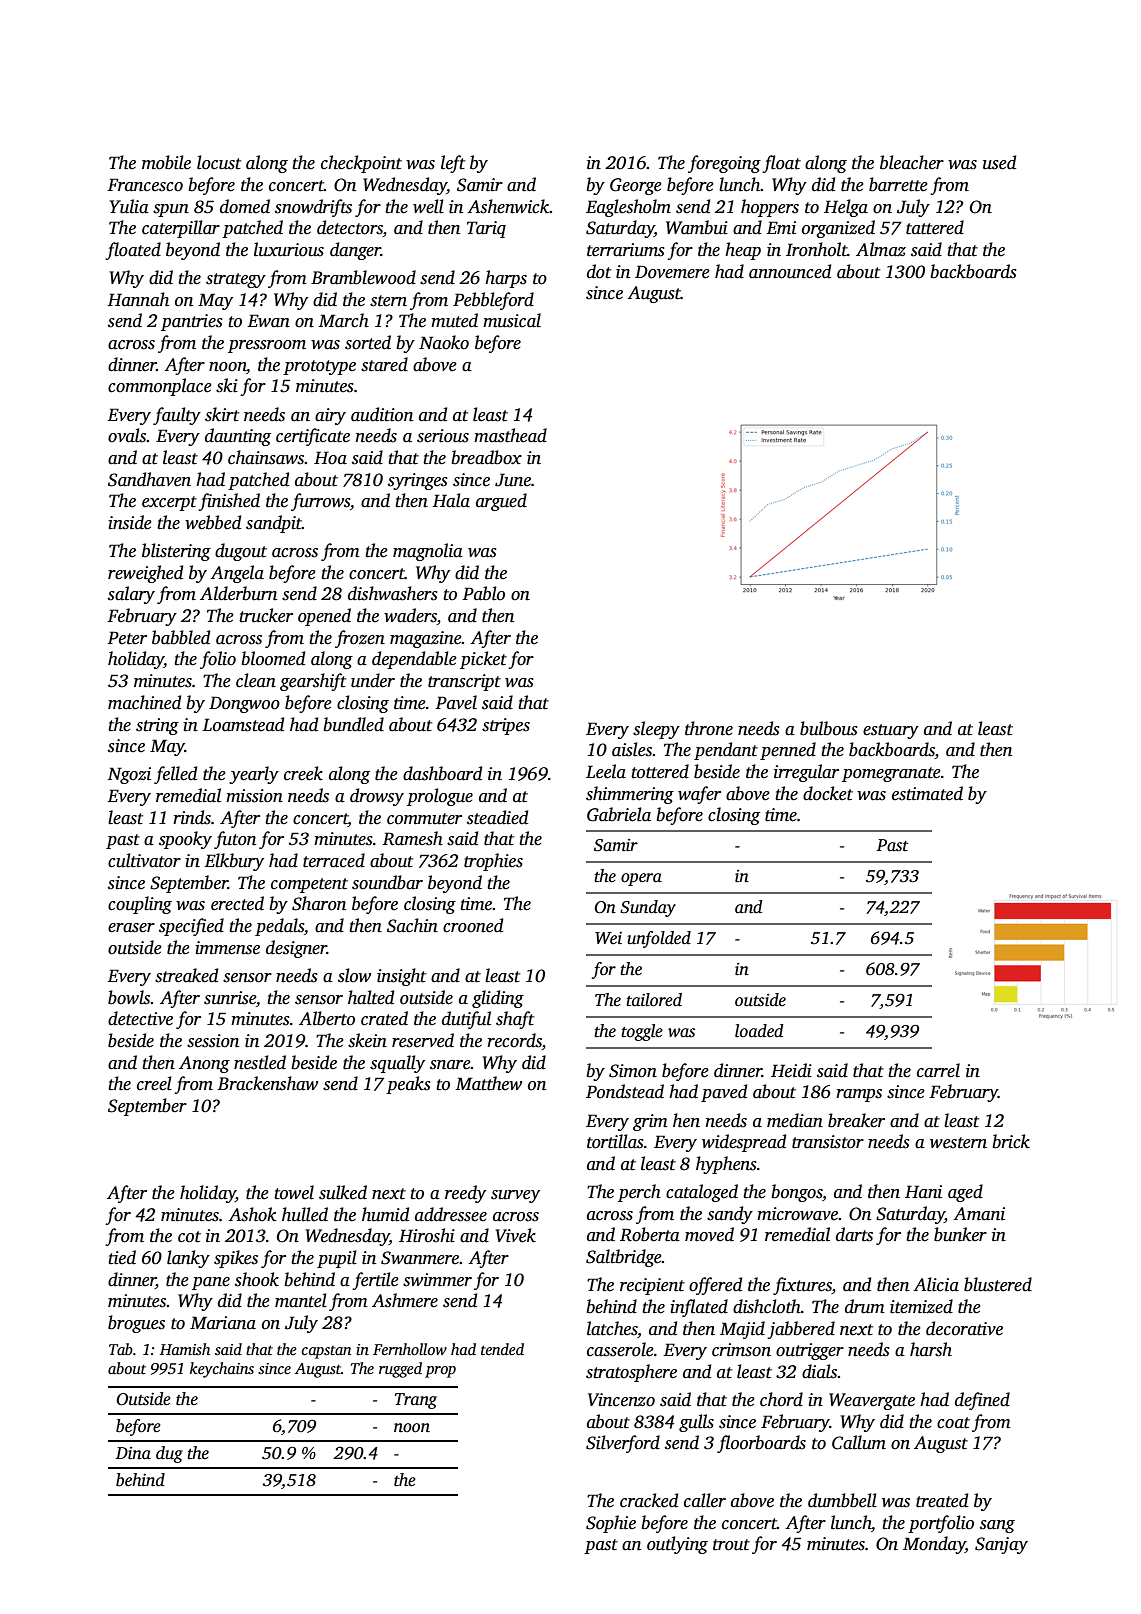 This screenshot has height=1614, width=1141. Describe the element at coordinates (999, 162) in the screenshot. I see `used` at that location.
